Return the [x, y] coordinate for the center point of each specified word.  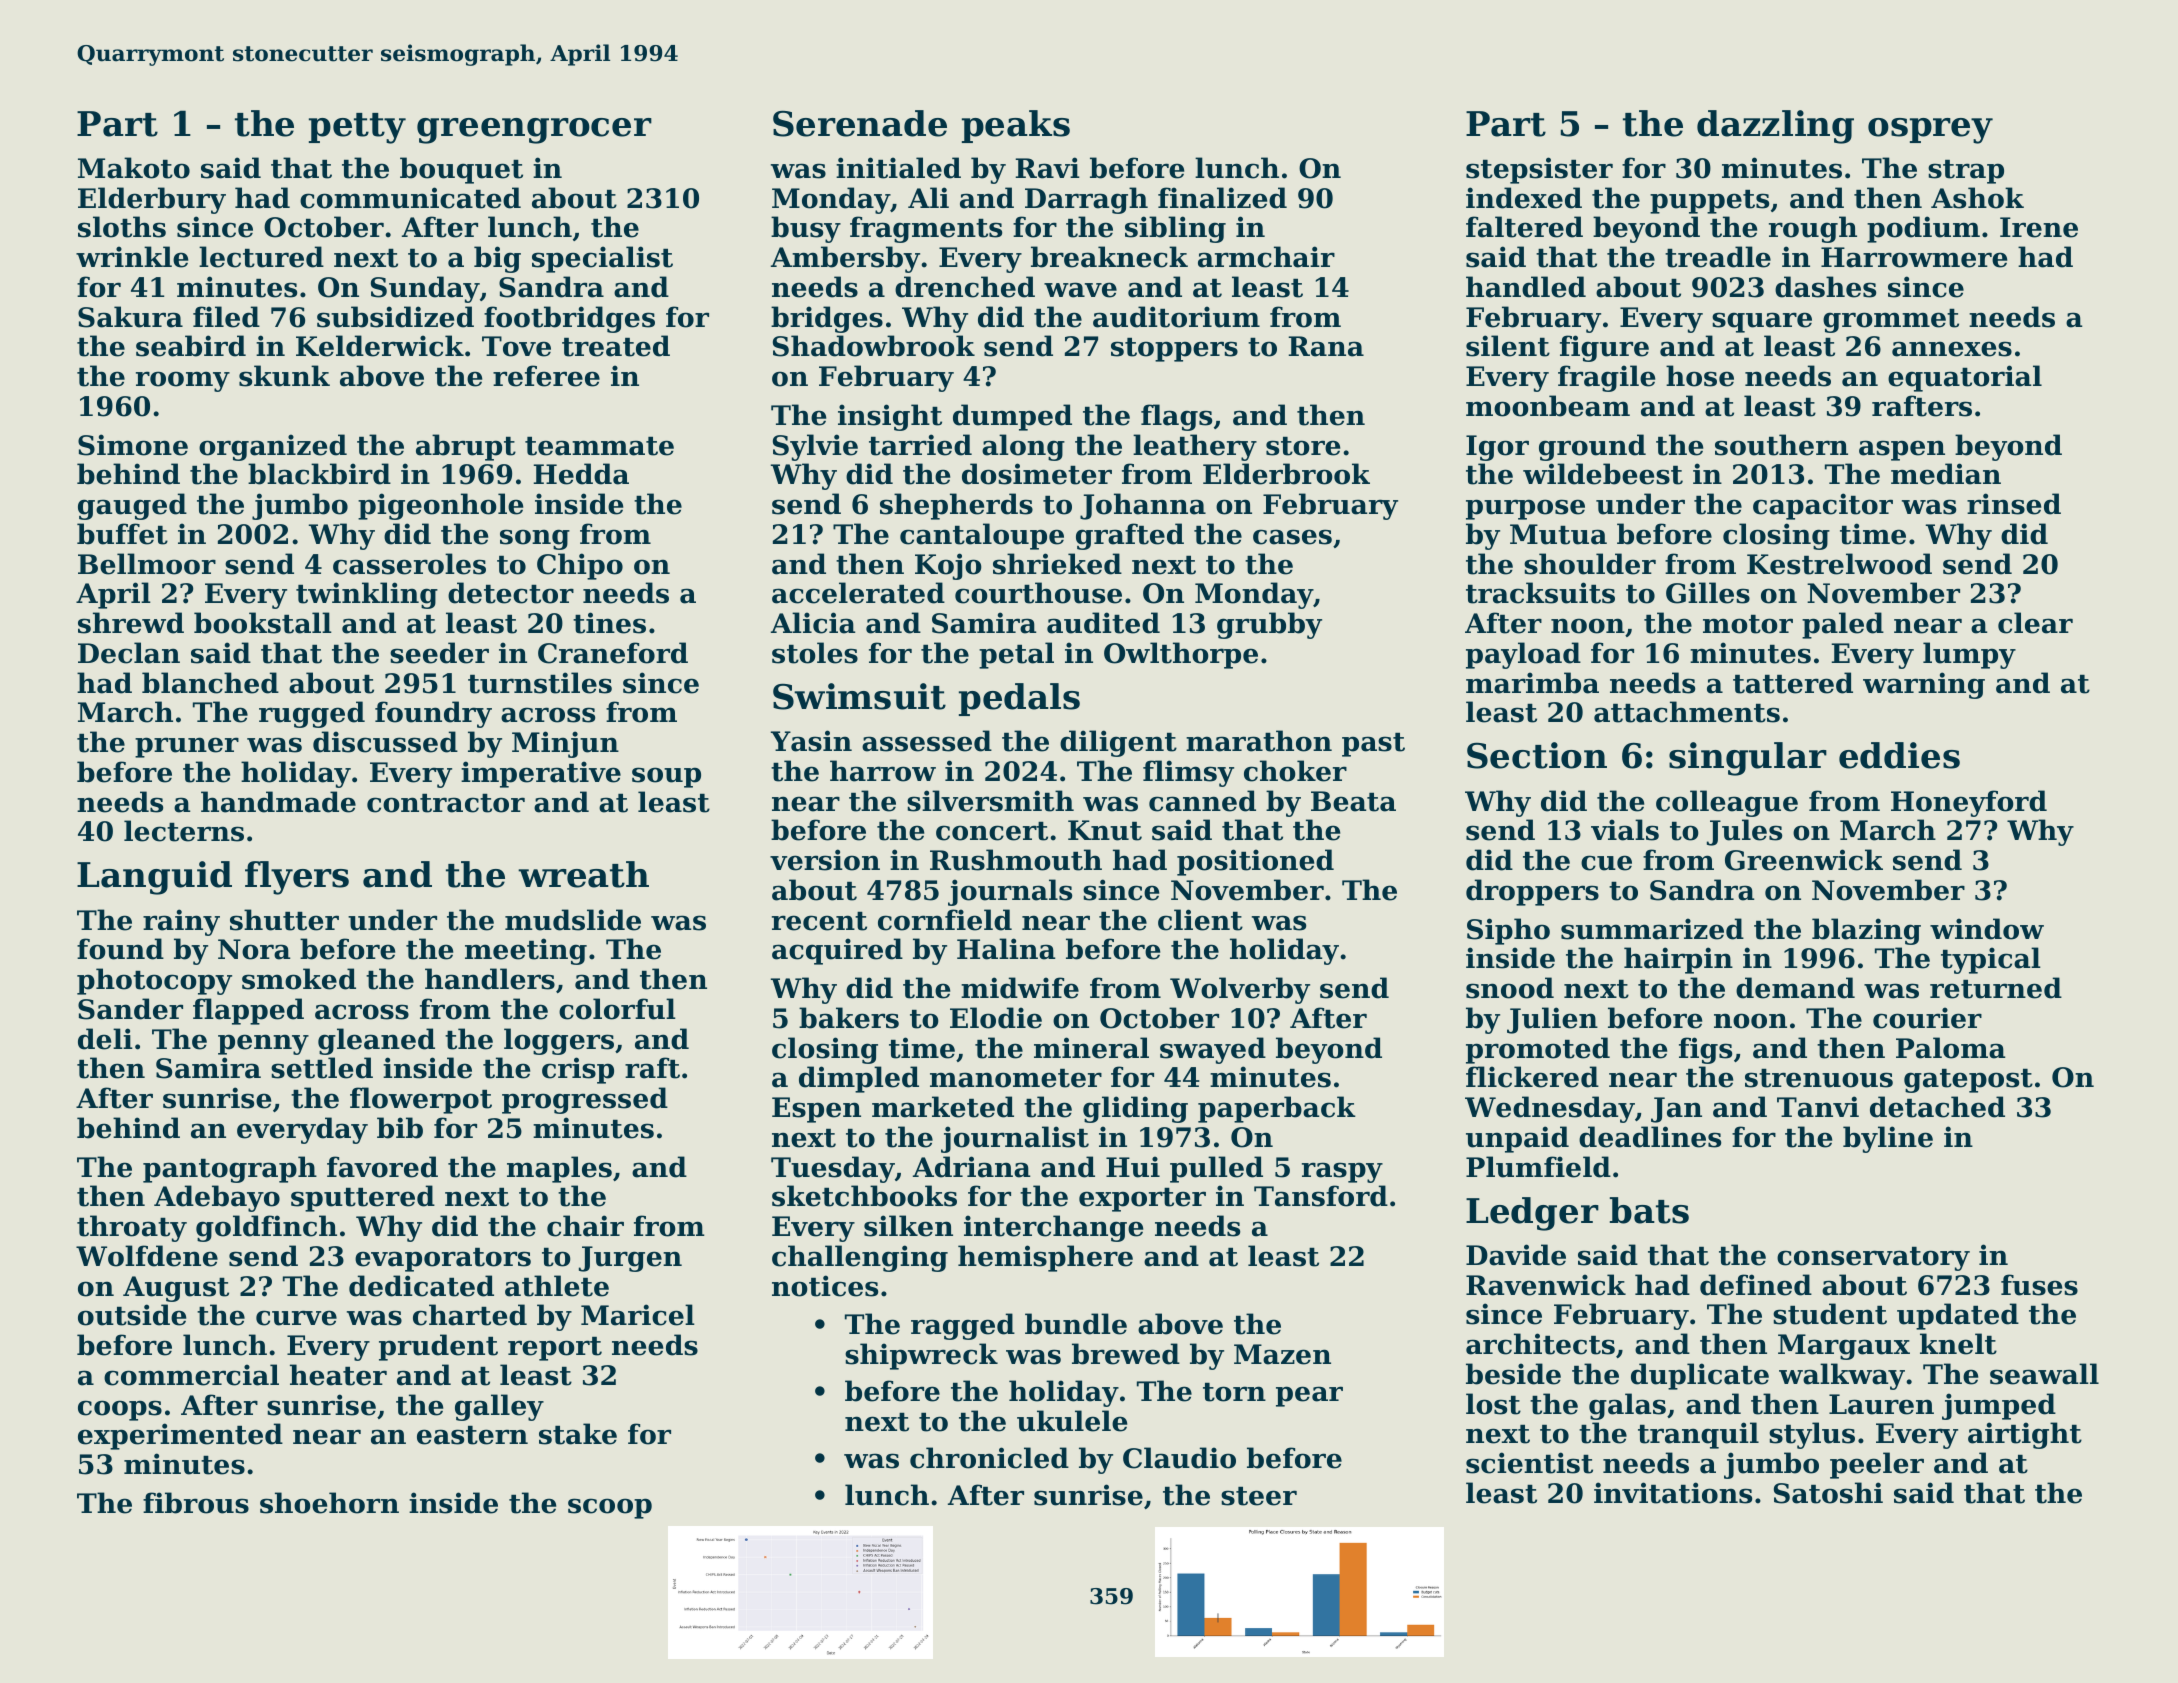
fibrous [196, 1503]
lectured [261, 257]
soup [666, 777]
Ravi [1047, 168]
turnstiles [540, 683]
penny [263, 1044]
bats [1649, 1210]
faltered [1524, 227]
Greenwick [1804, 860]
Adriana [972, 1167]
